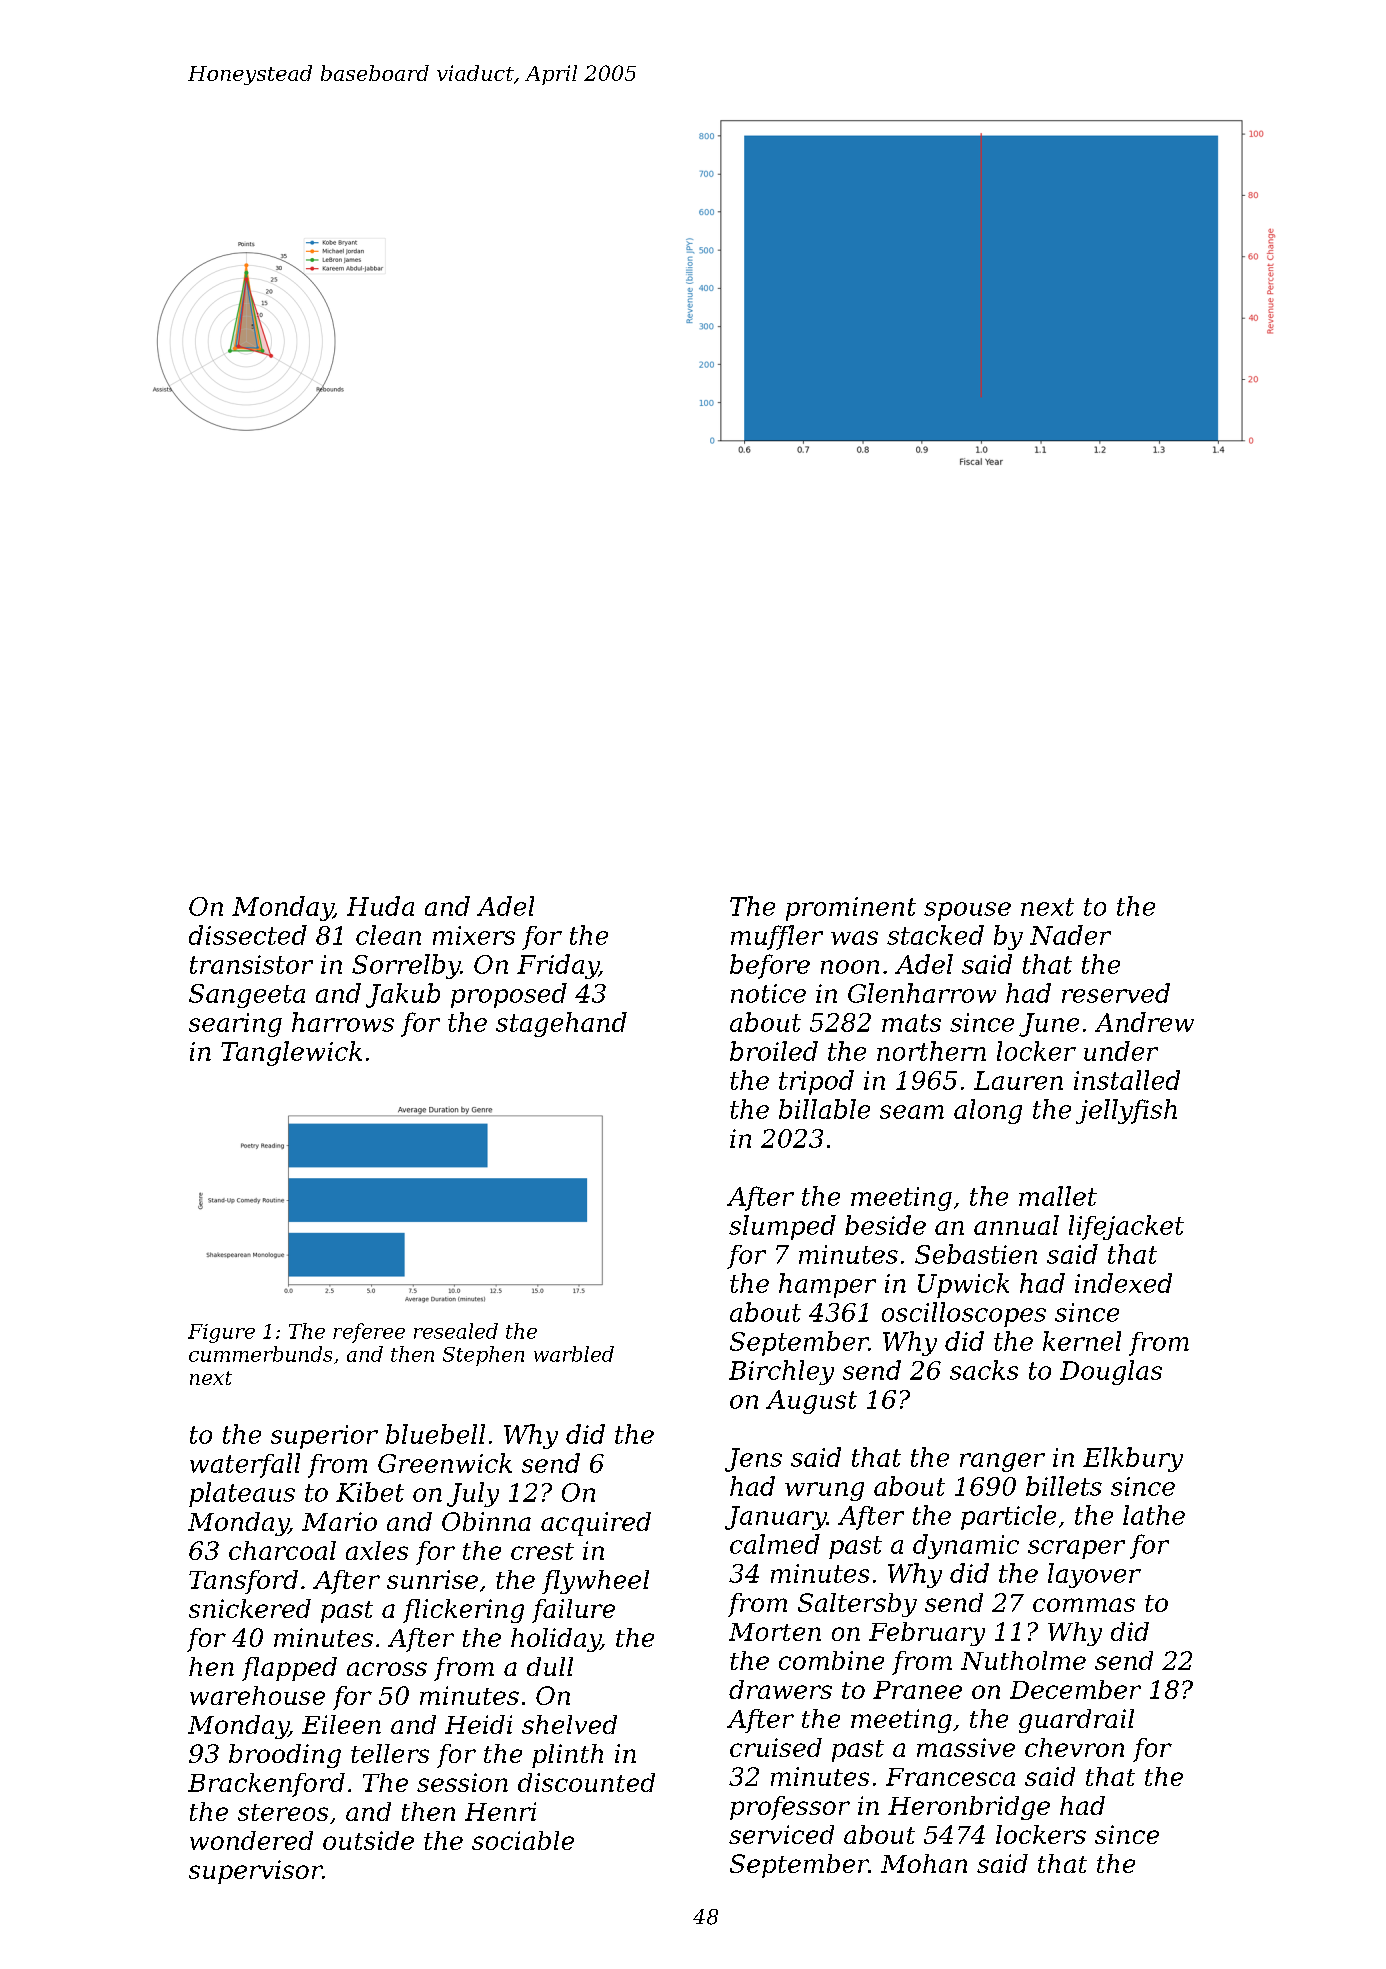 This image has width=1386, height=1969. I want to click on dissected, so click(248, 935).
